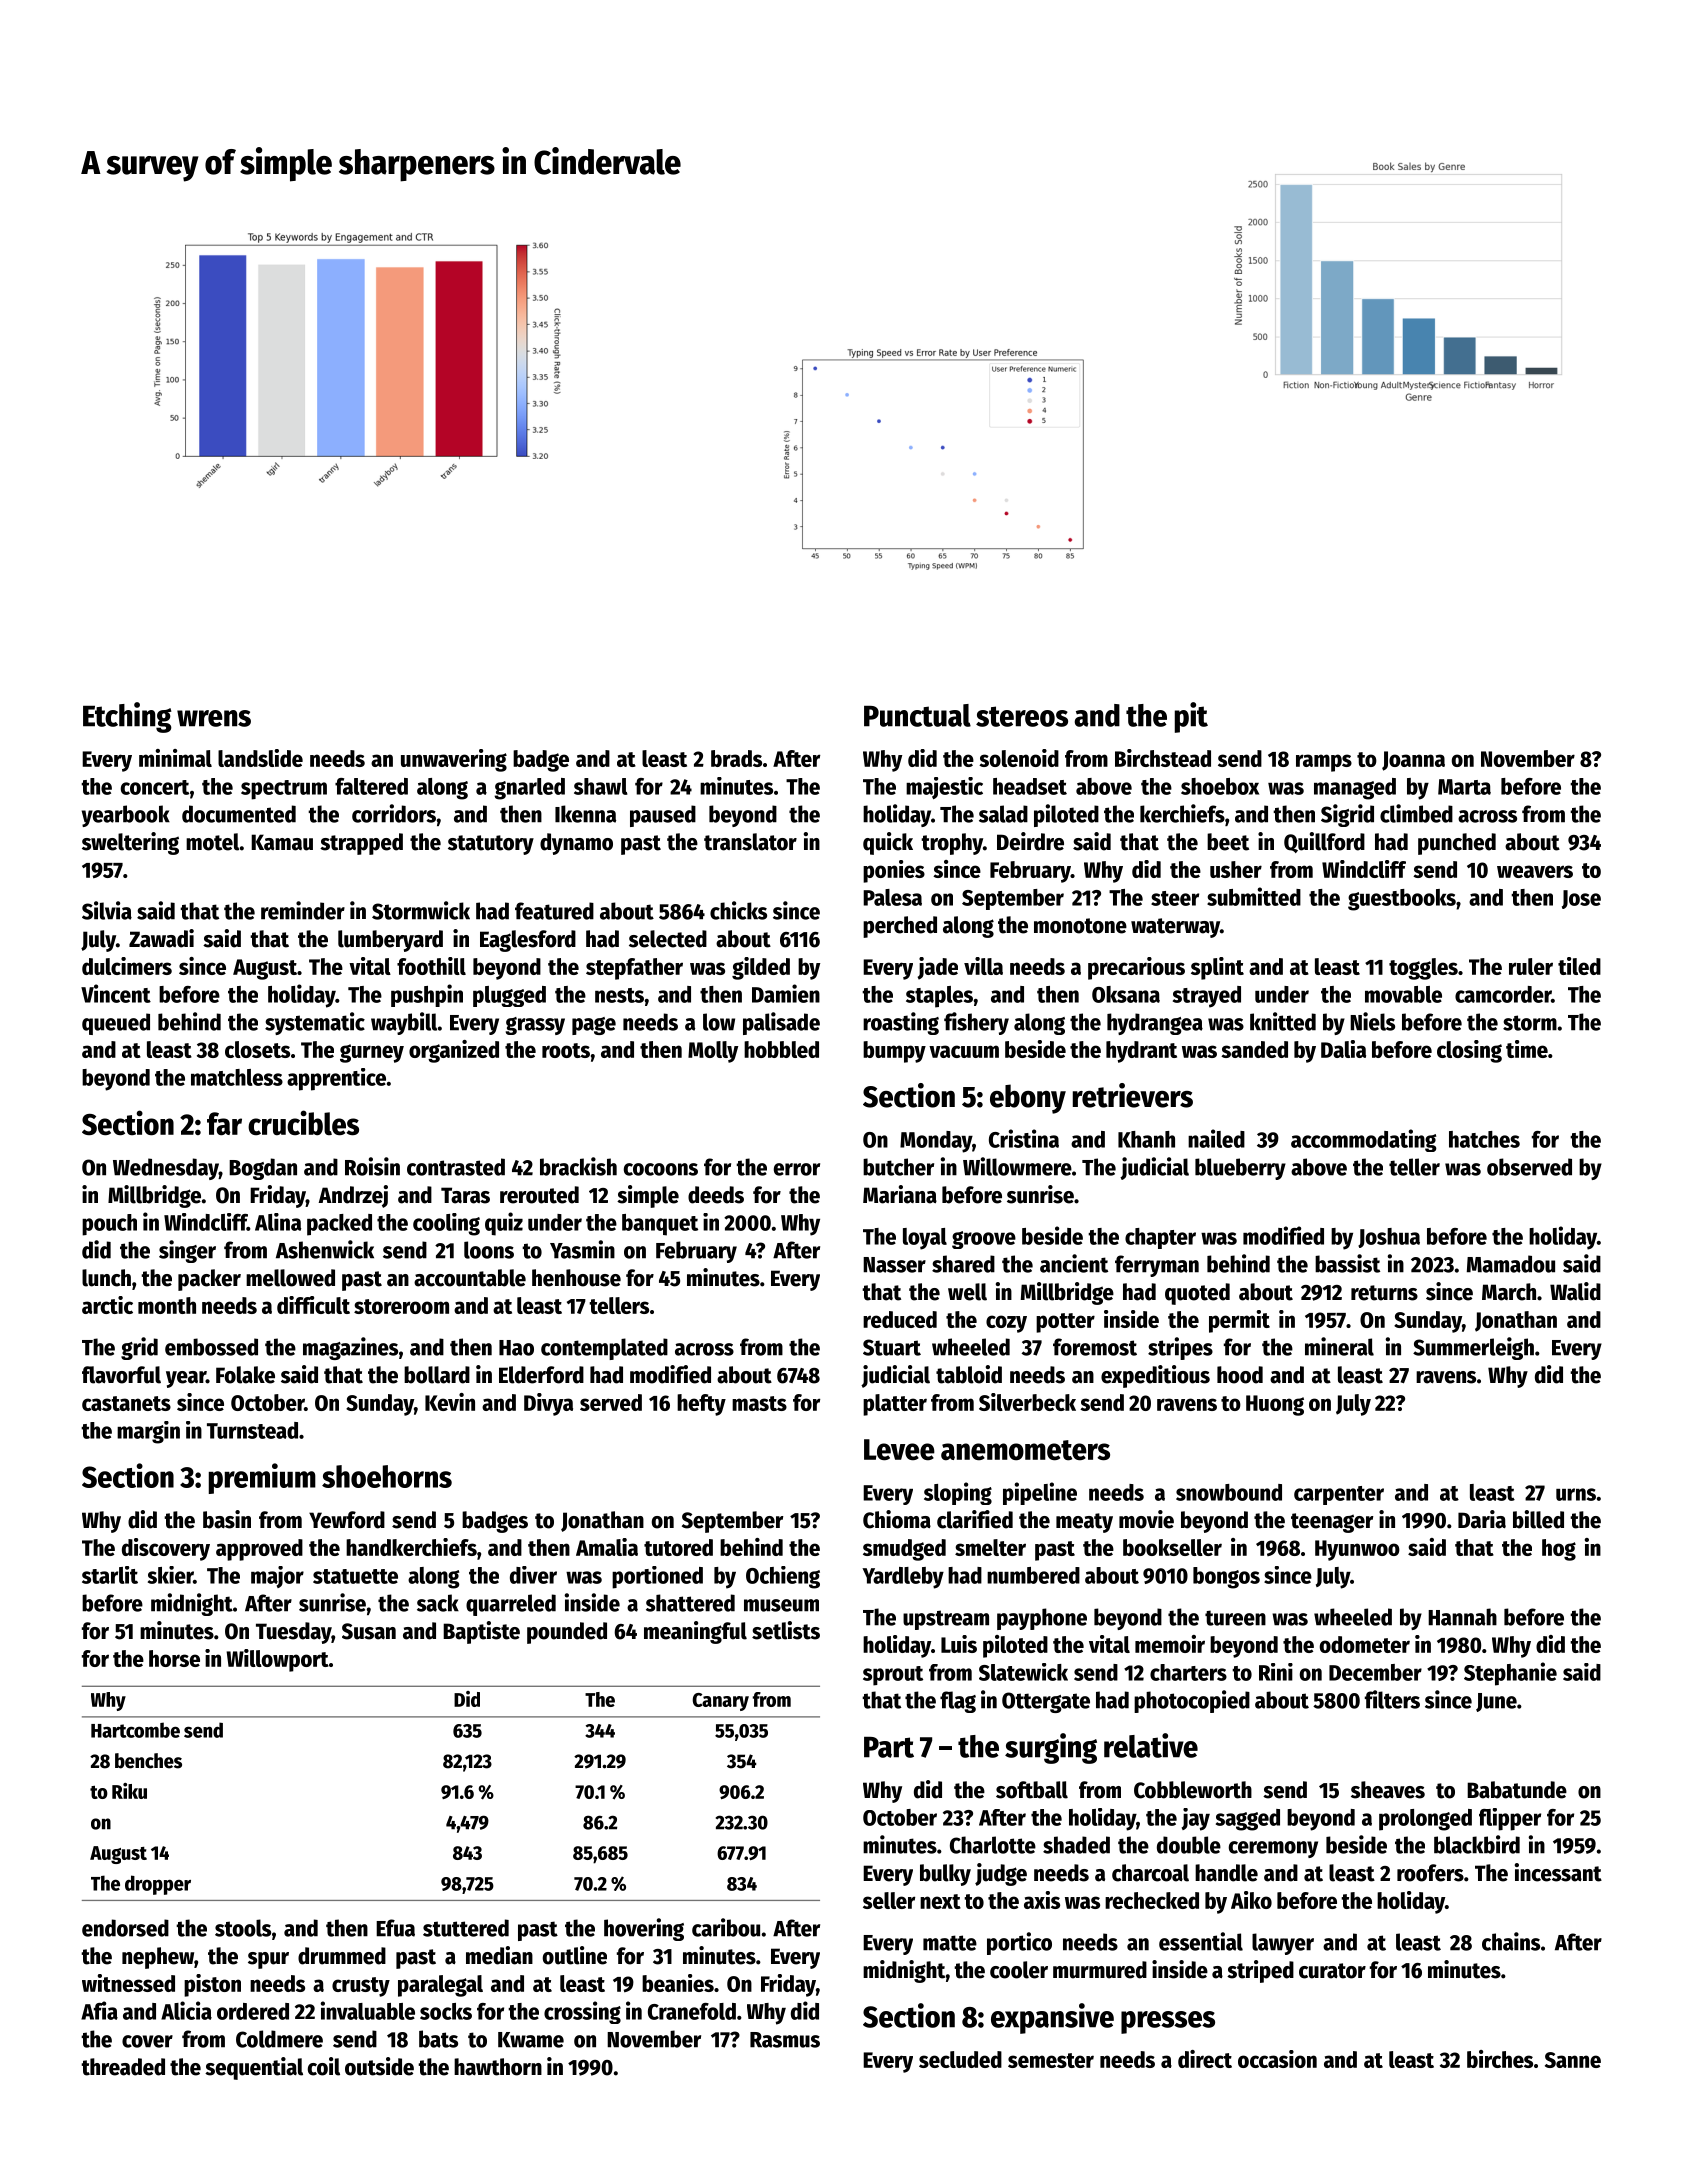 The image size is (1683, 2178). What do you see at coordinates (1559, 1550) in the screenshot?
I see `hog` at bounding box center [1559, 1550].
